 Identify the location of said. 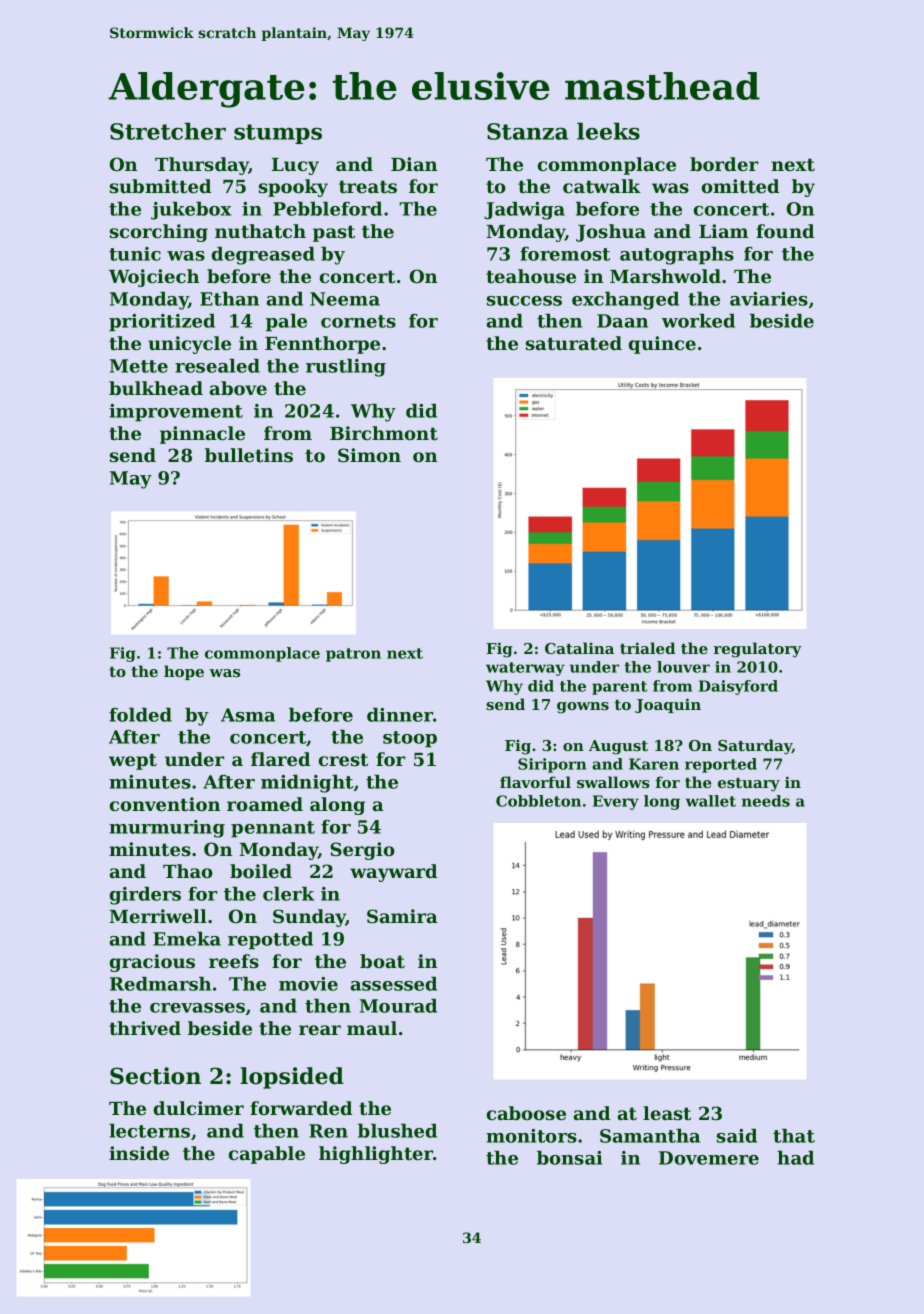
(737, 1136).
